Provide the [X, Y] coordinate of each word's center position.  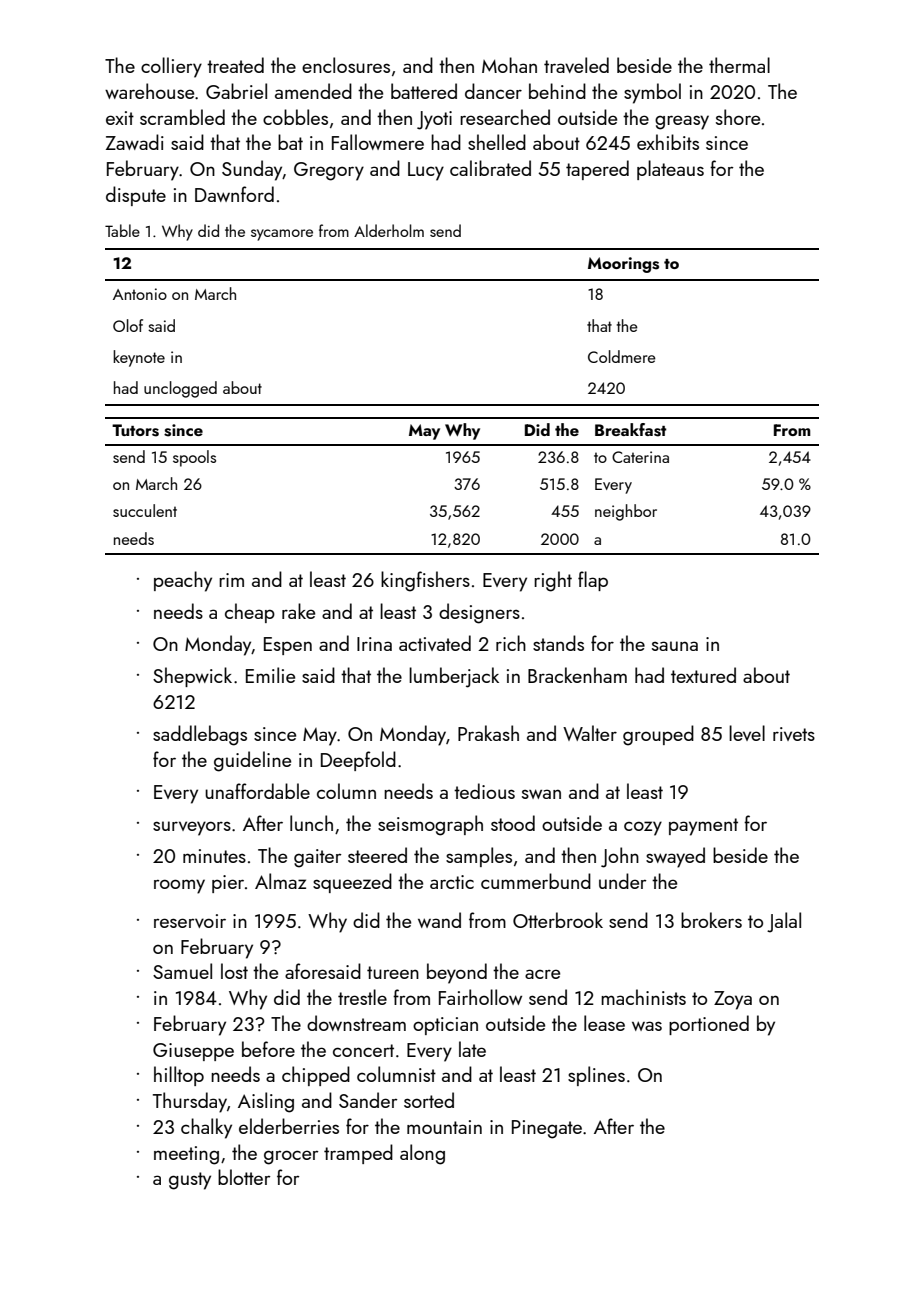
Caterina [640, 457]
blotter [244, 1177]
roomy [179, 886]
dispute [136, 196]
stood [513, 823]
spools [194, 458]
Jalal [784, 922]
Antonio [140, 294]
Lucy [426, 171]
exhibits [668, 142]
